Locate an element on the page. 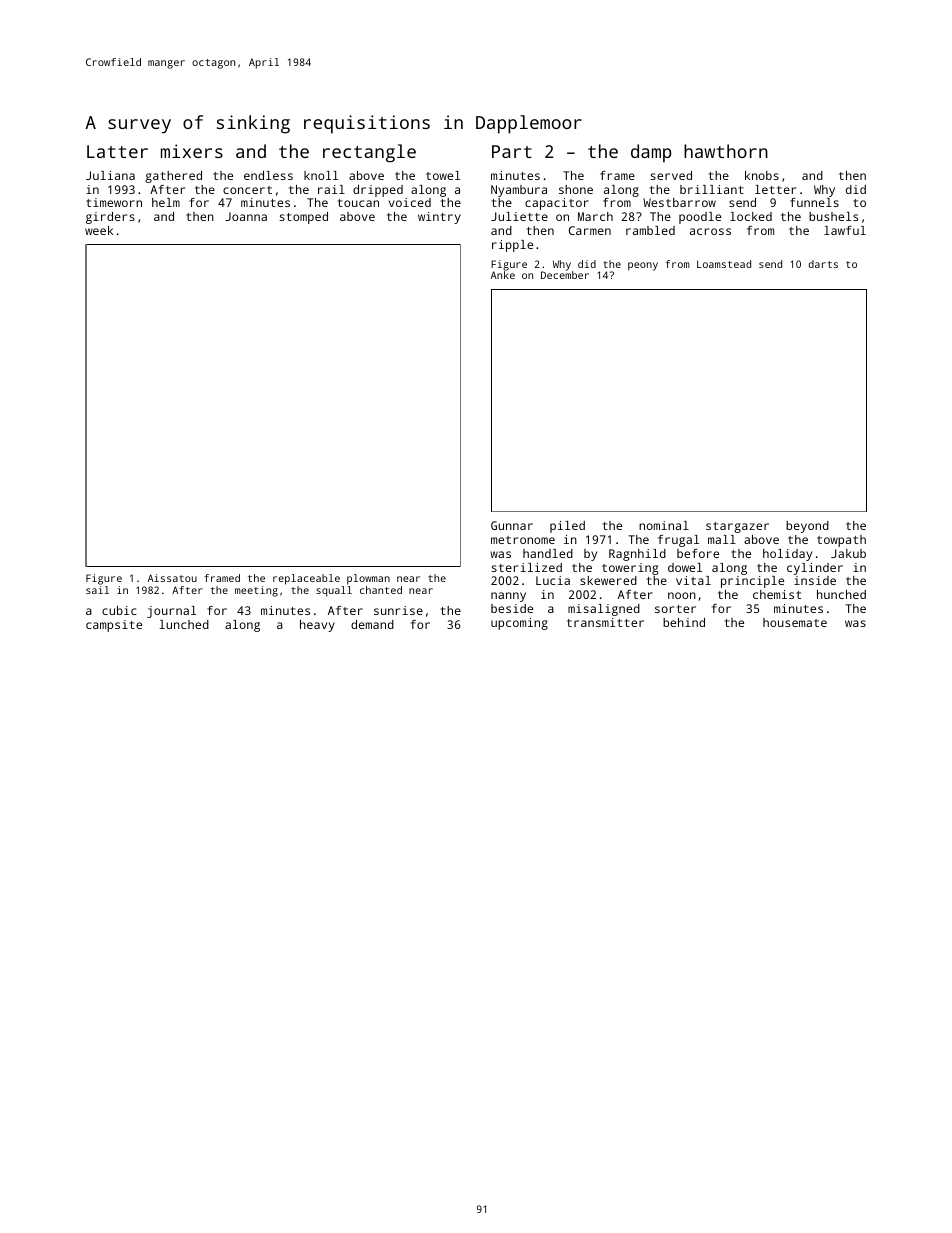 The width and height of the image is (952, 1233). Anke is located at coordinates (503, 275).
